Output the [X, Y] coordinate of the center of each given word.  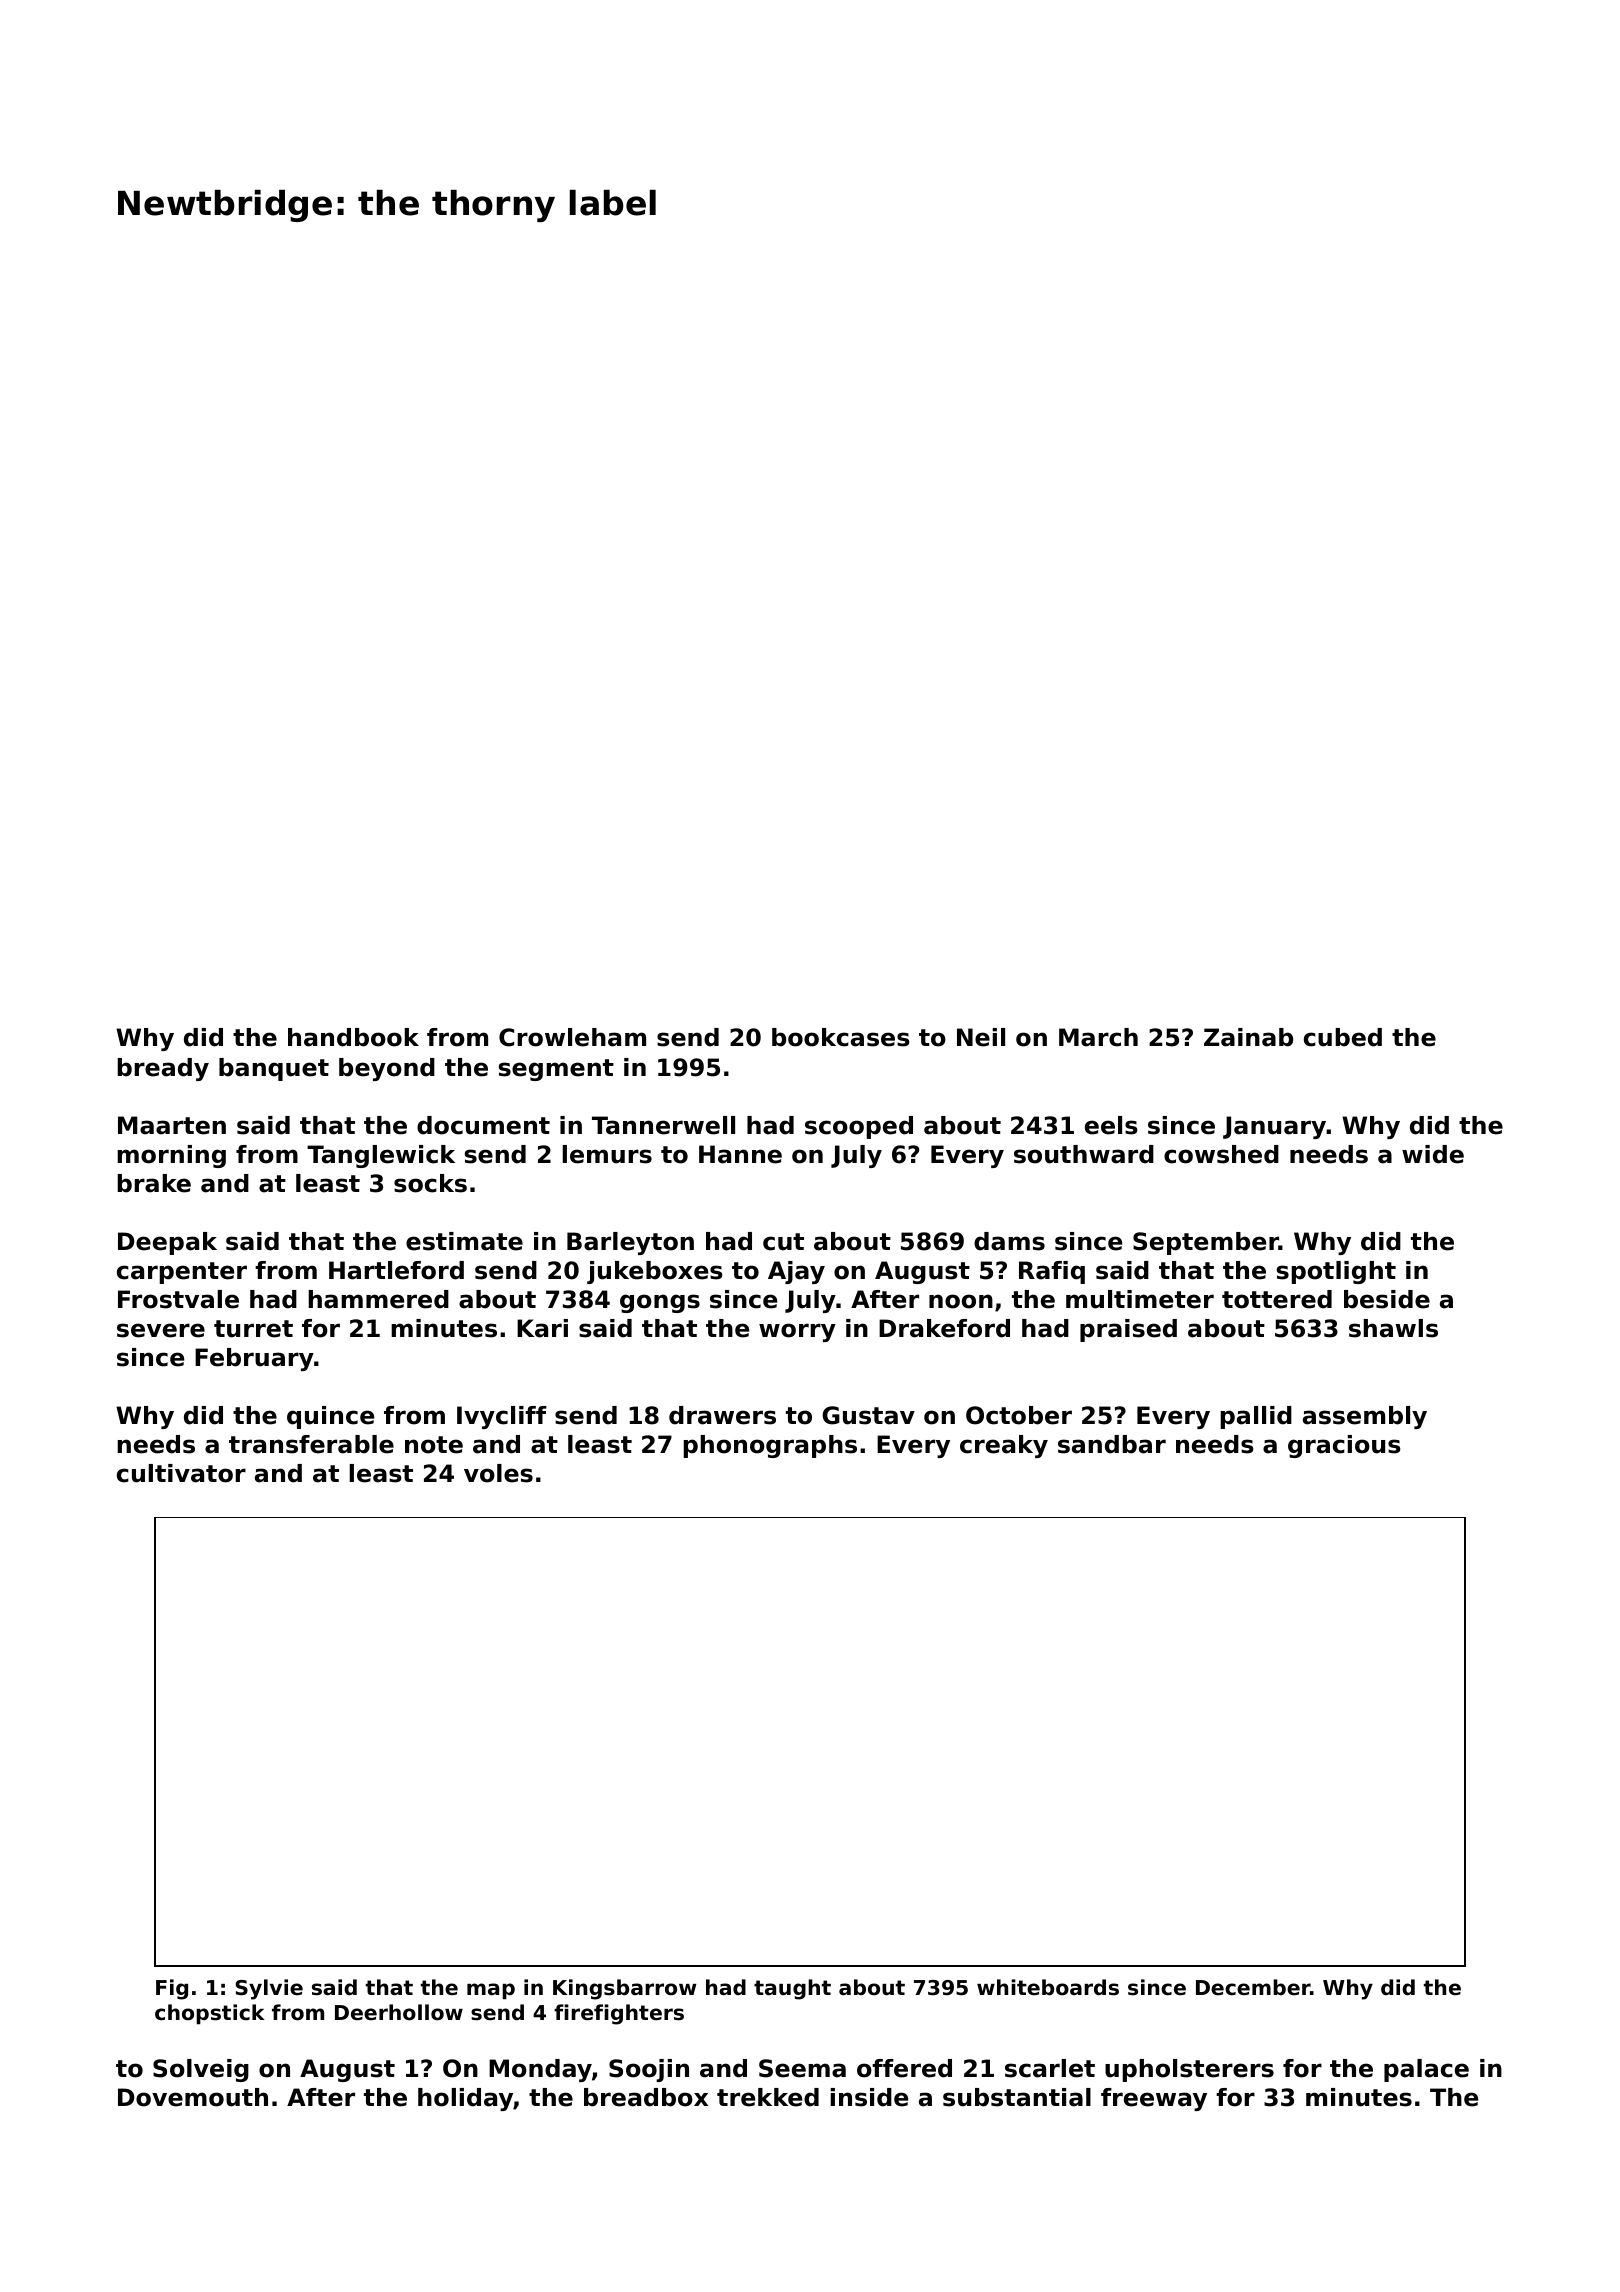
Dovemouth [193, 2097]
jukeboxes [655, 1272]
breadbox [646, 2097]
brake [154, 1183]
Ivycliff [502, 1417]
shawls [1393, 1328]
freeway [1154, 2099]
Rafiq [1052, 1272]
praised [1128, 1330]
